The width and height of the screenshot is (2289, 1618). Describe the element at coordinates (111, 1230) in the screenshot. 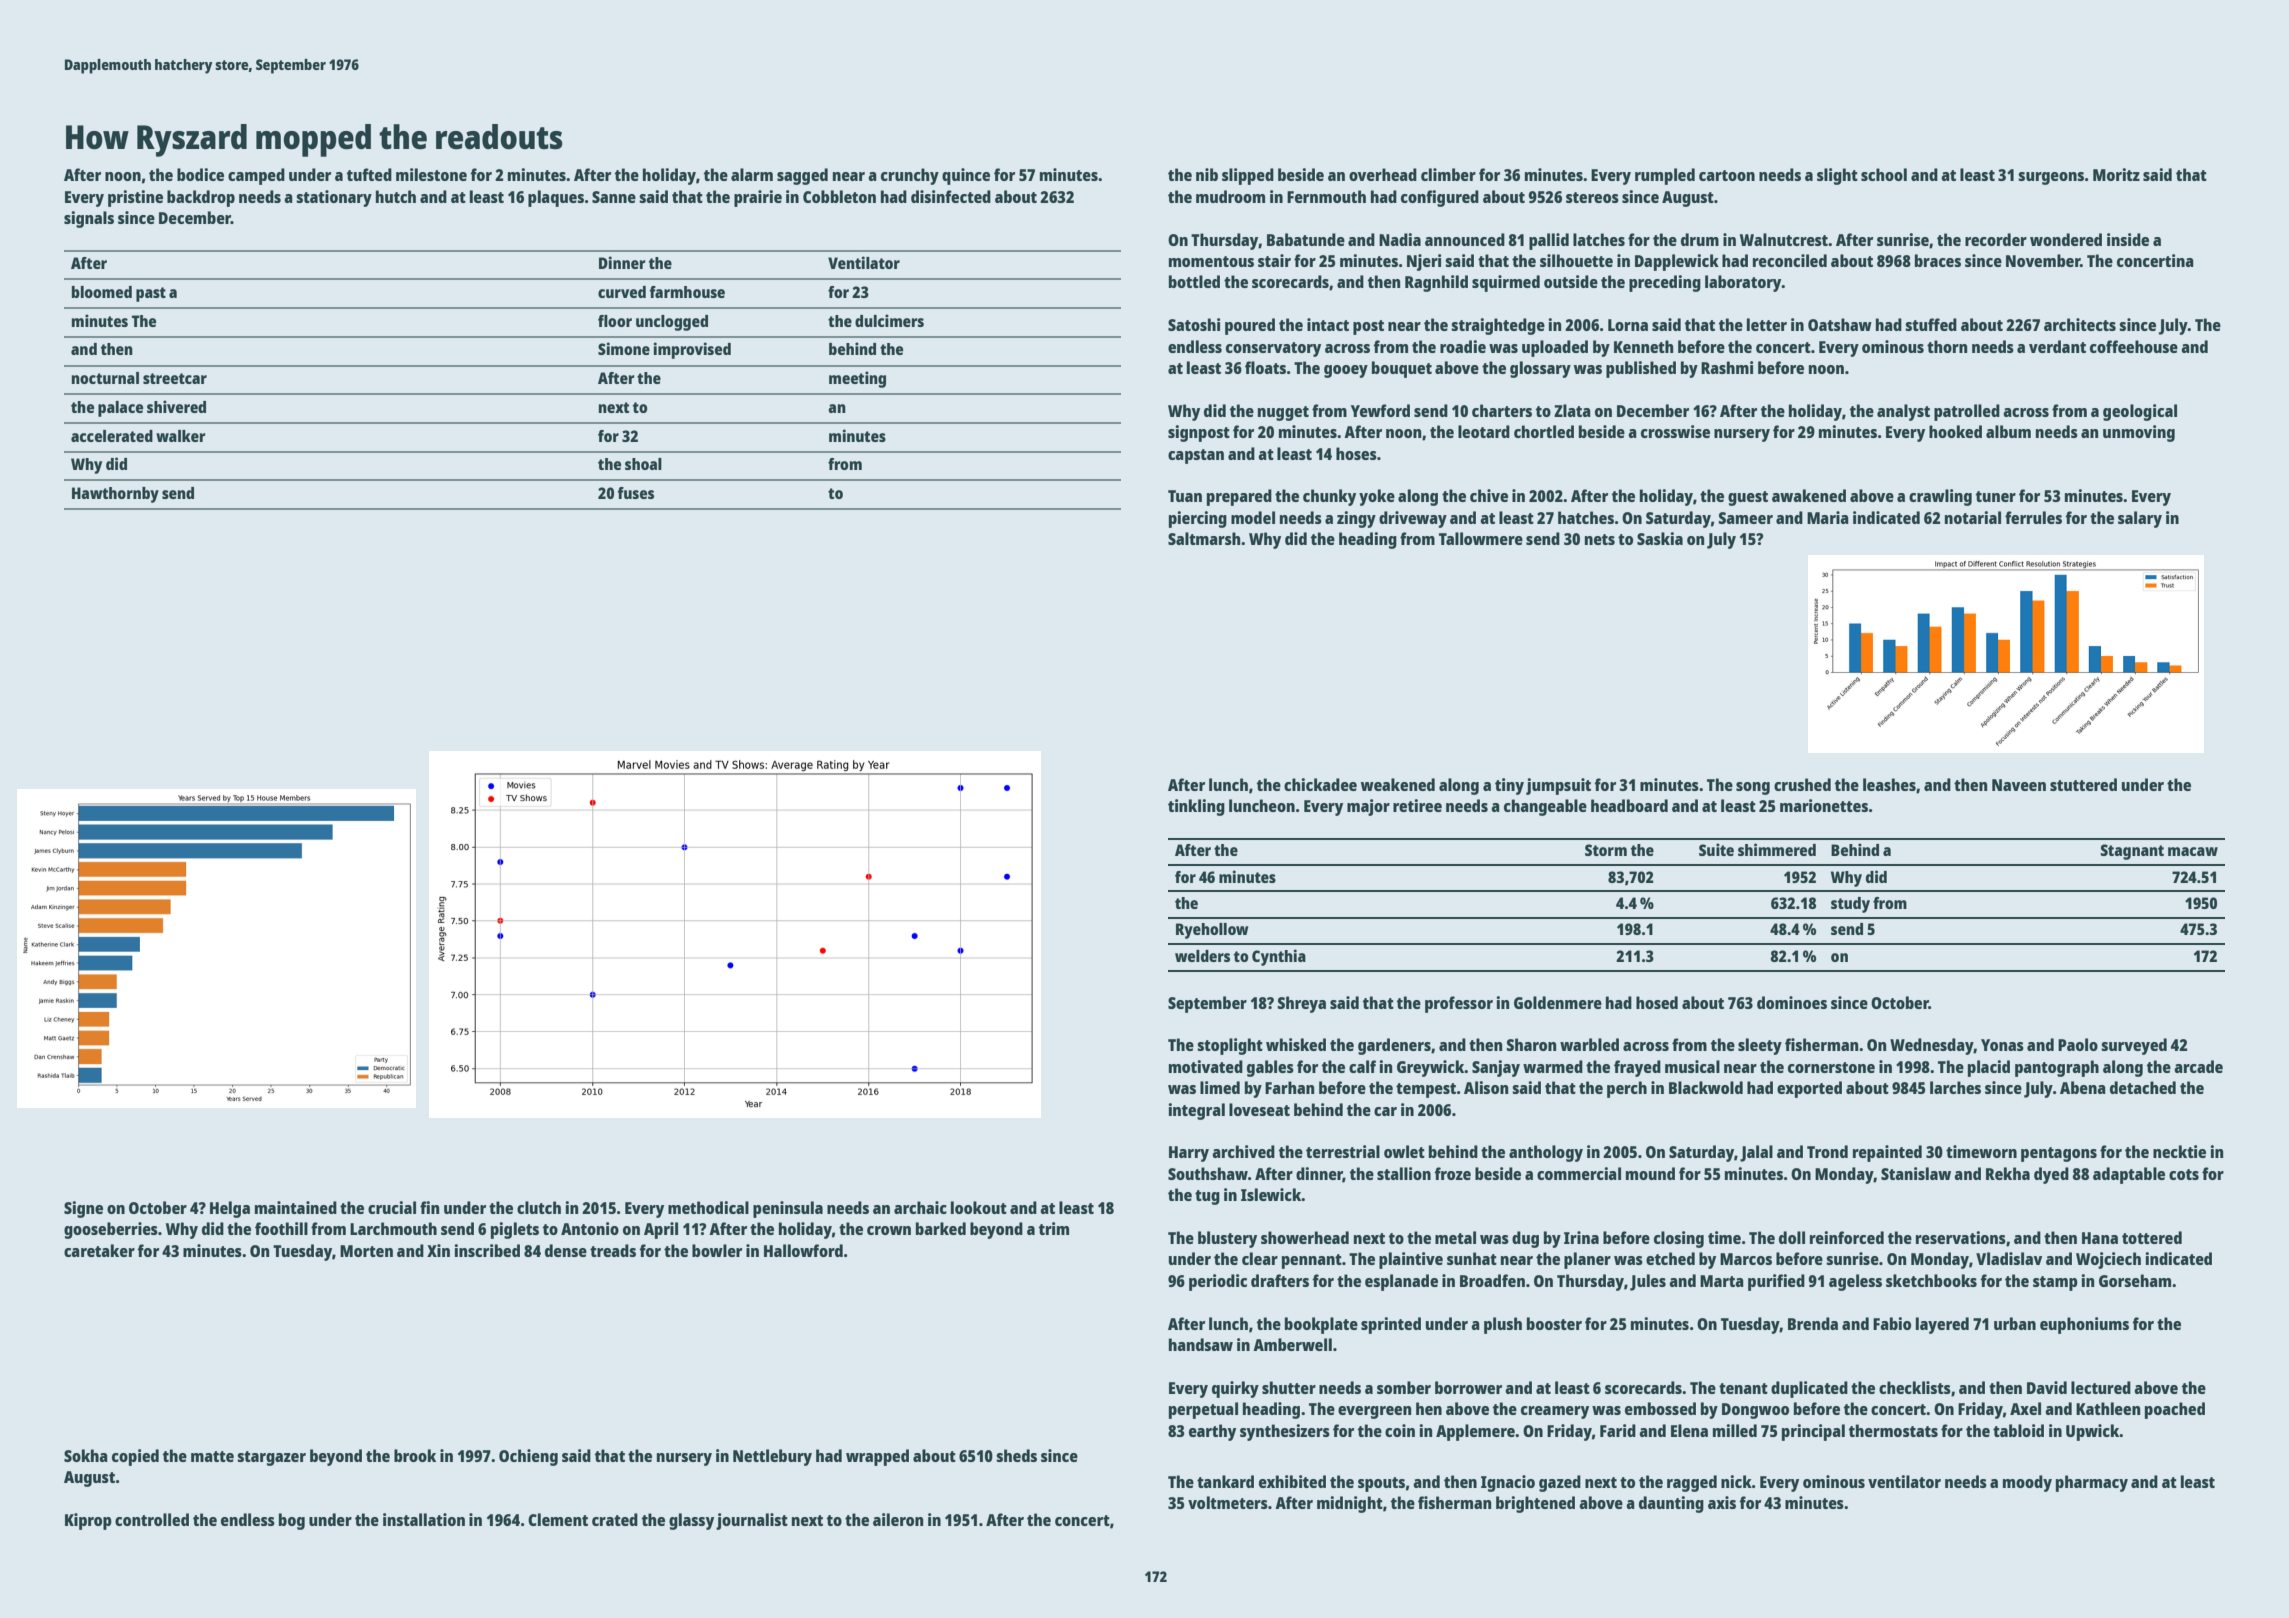

I see `gooseberries` at that location.
